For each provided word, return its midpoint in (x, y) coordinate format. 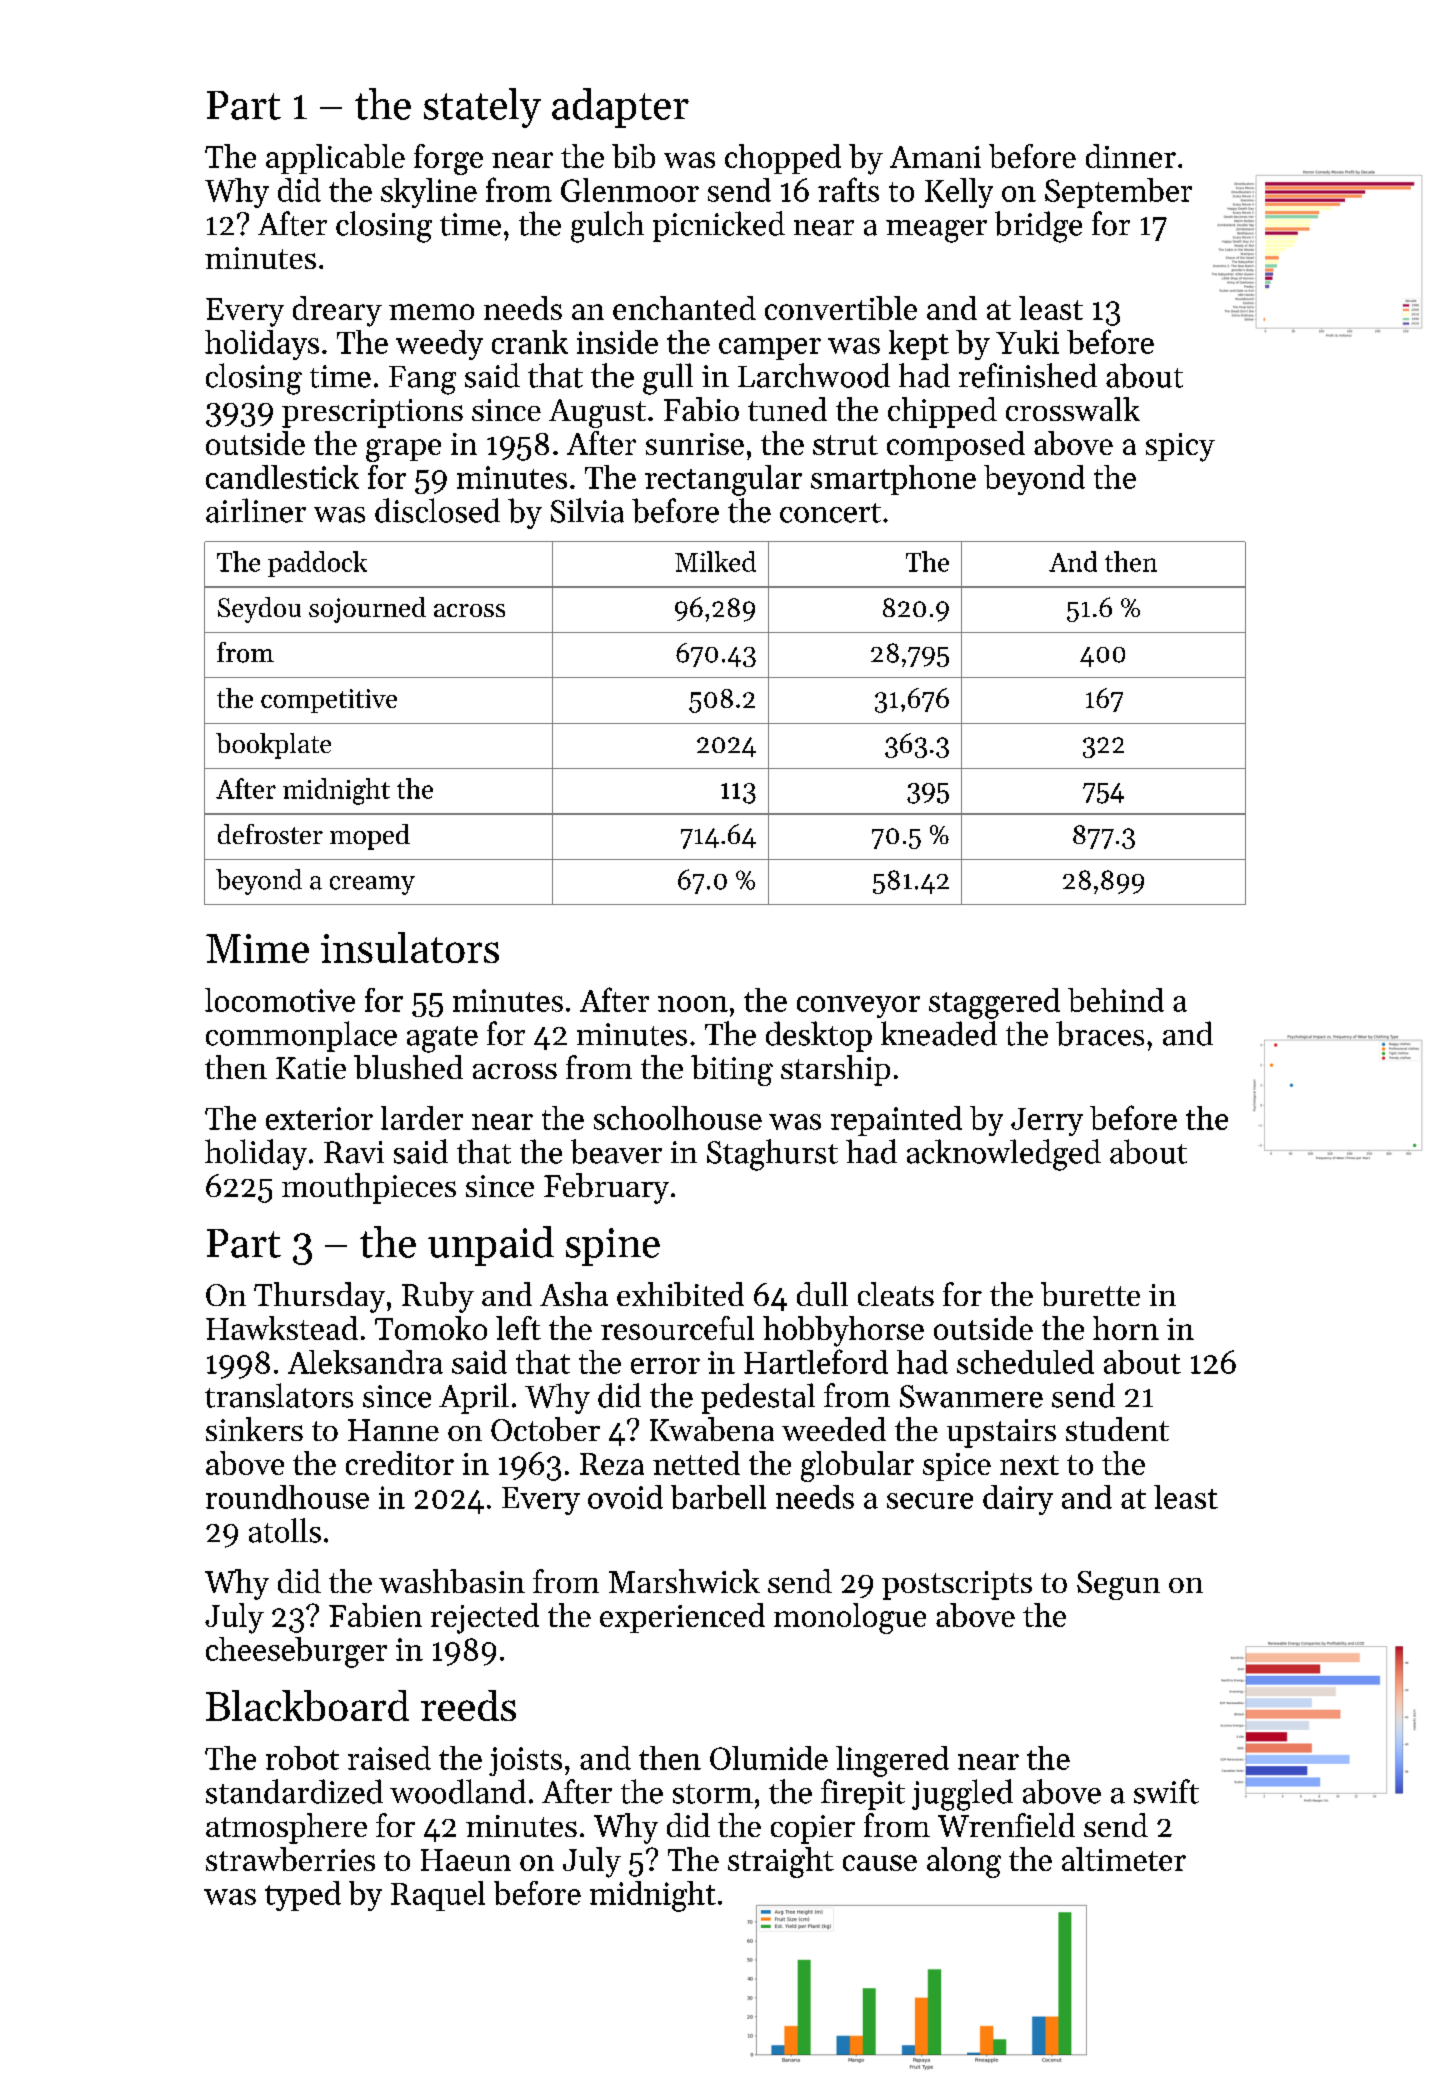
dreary (337, 311)
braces (1100, 1033)
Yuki (1027, 342)
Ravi (354, 1152)
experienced (682, 1618)
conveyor (858, 1007)
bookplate (273, 746)
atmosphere (286, 1828)
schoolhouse (678, 1118)
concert (830, 513)
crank (530, 342)
